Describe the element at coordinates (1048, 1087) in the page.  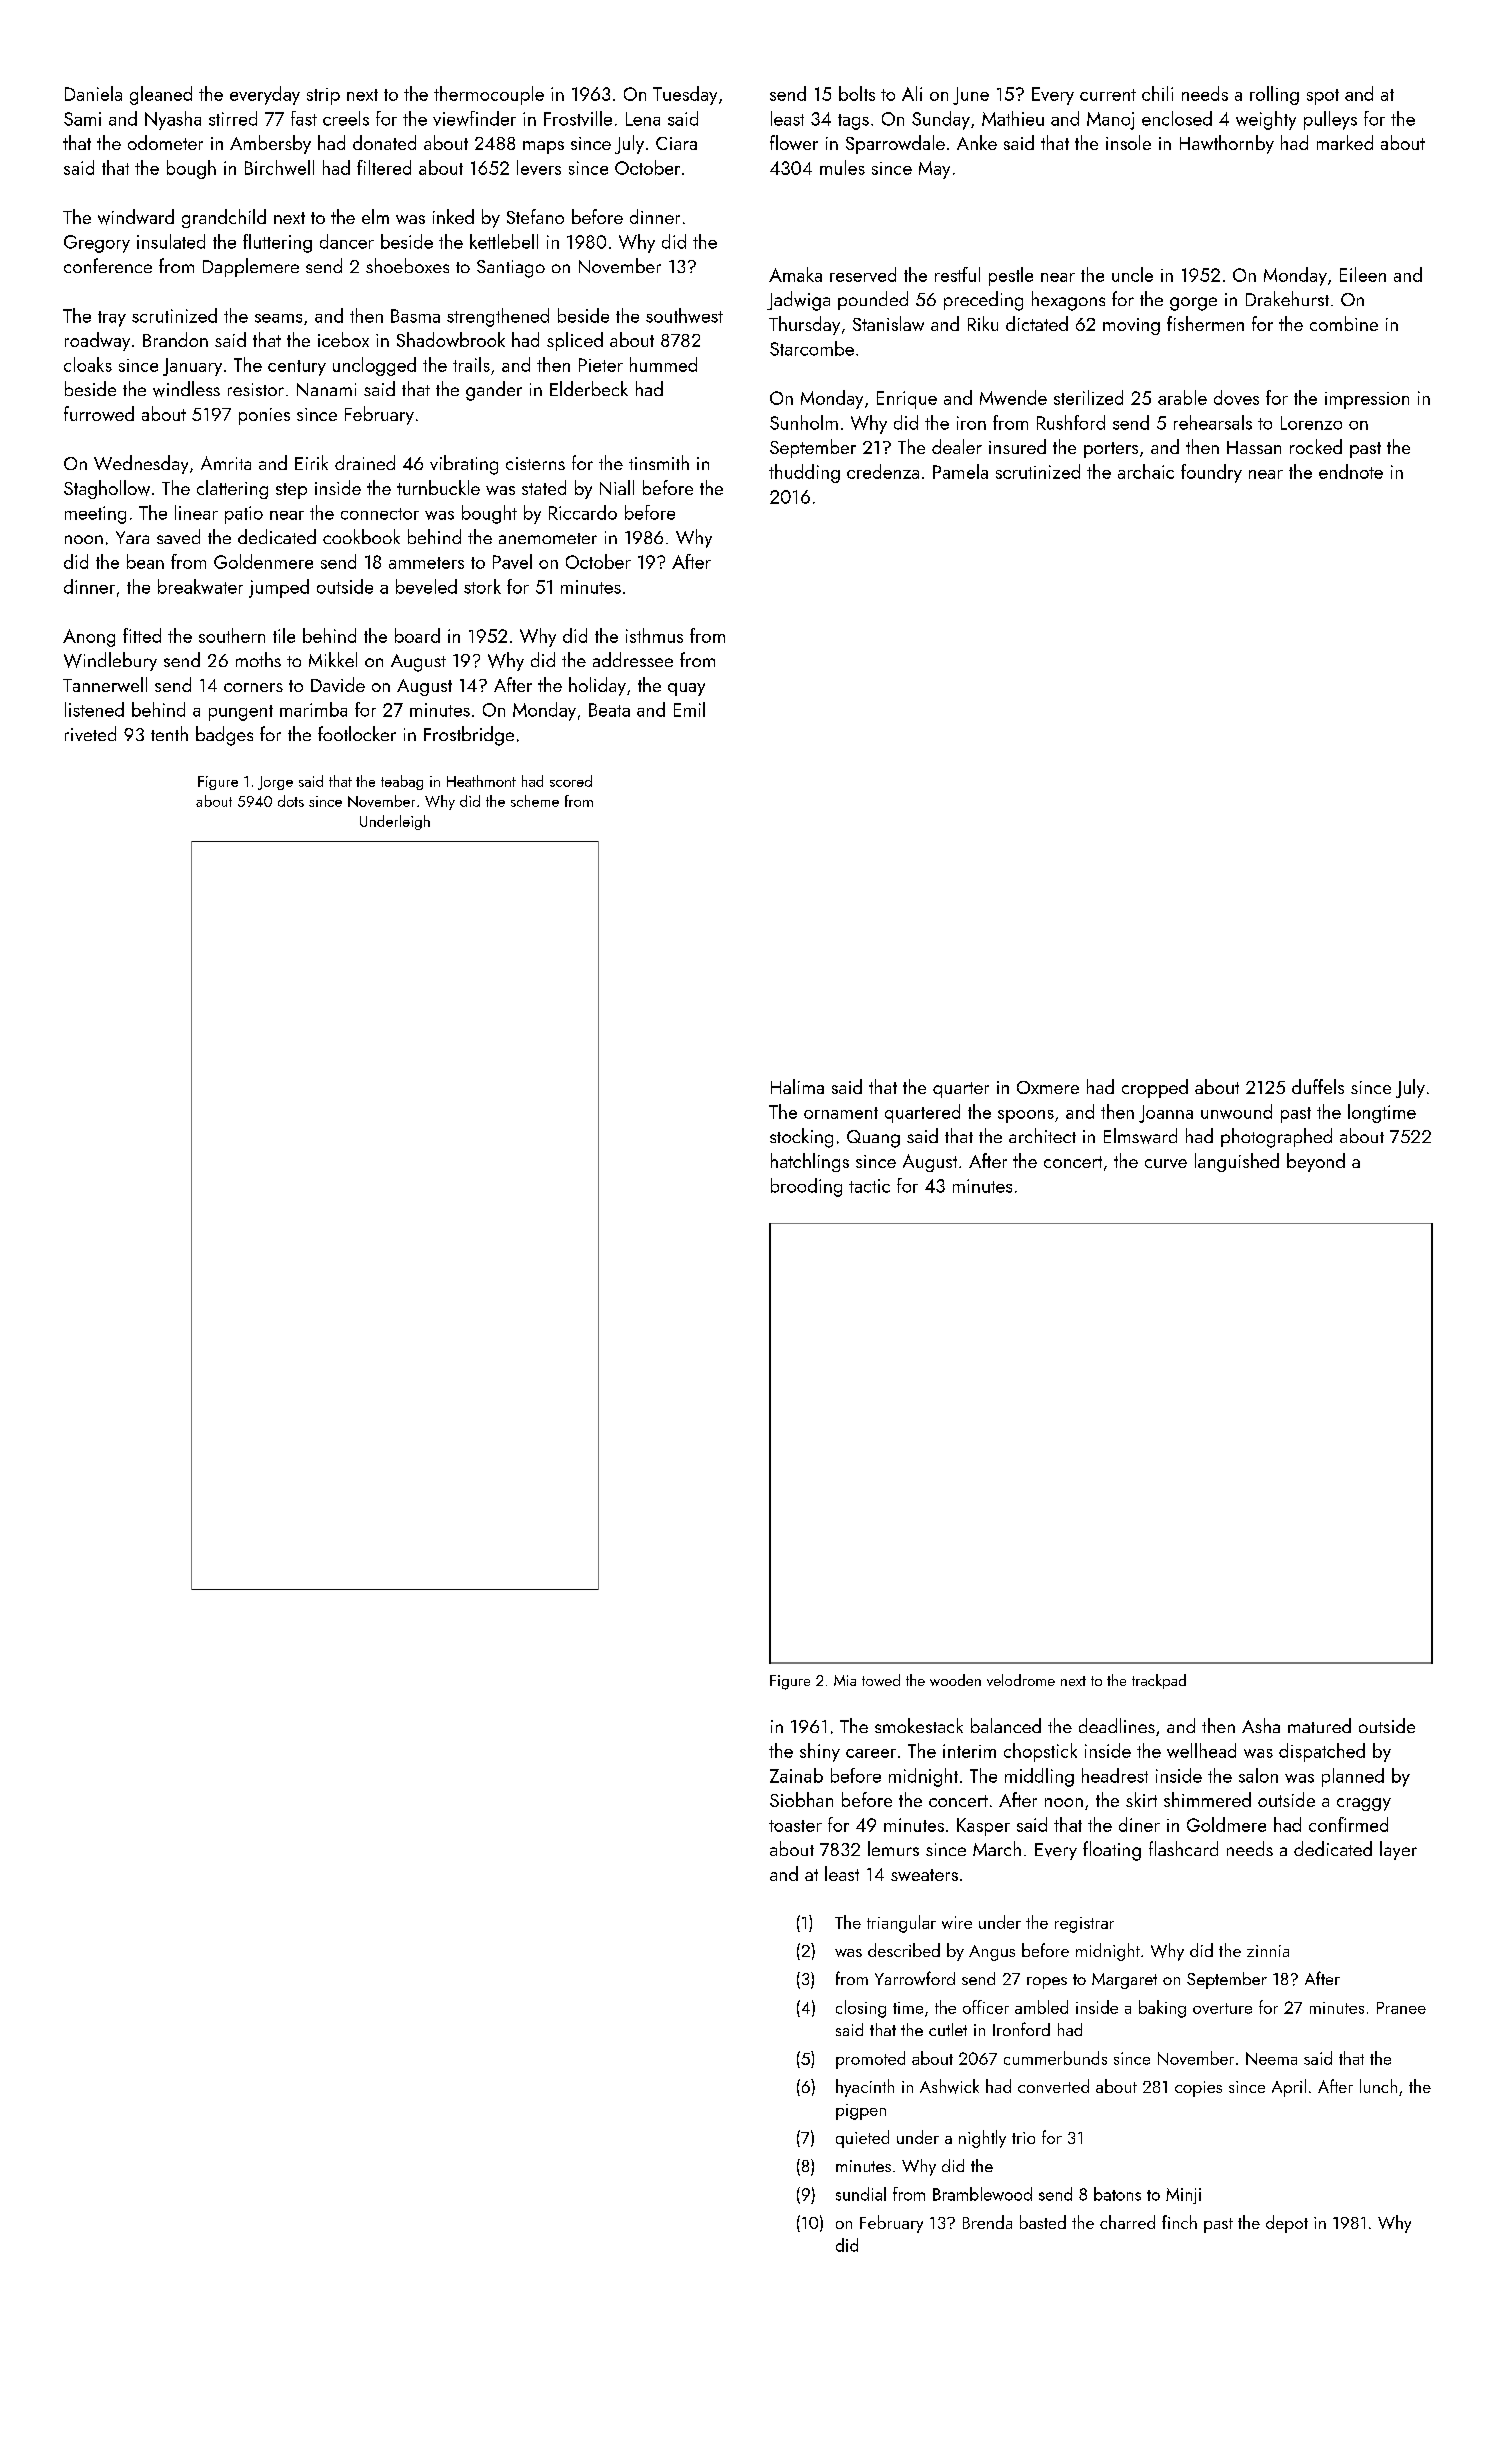
I see `Oxmere` at that location.
